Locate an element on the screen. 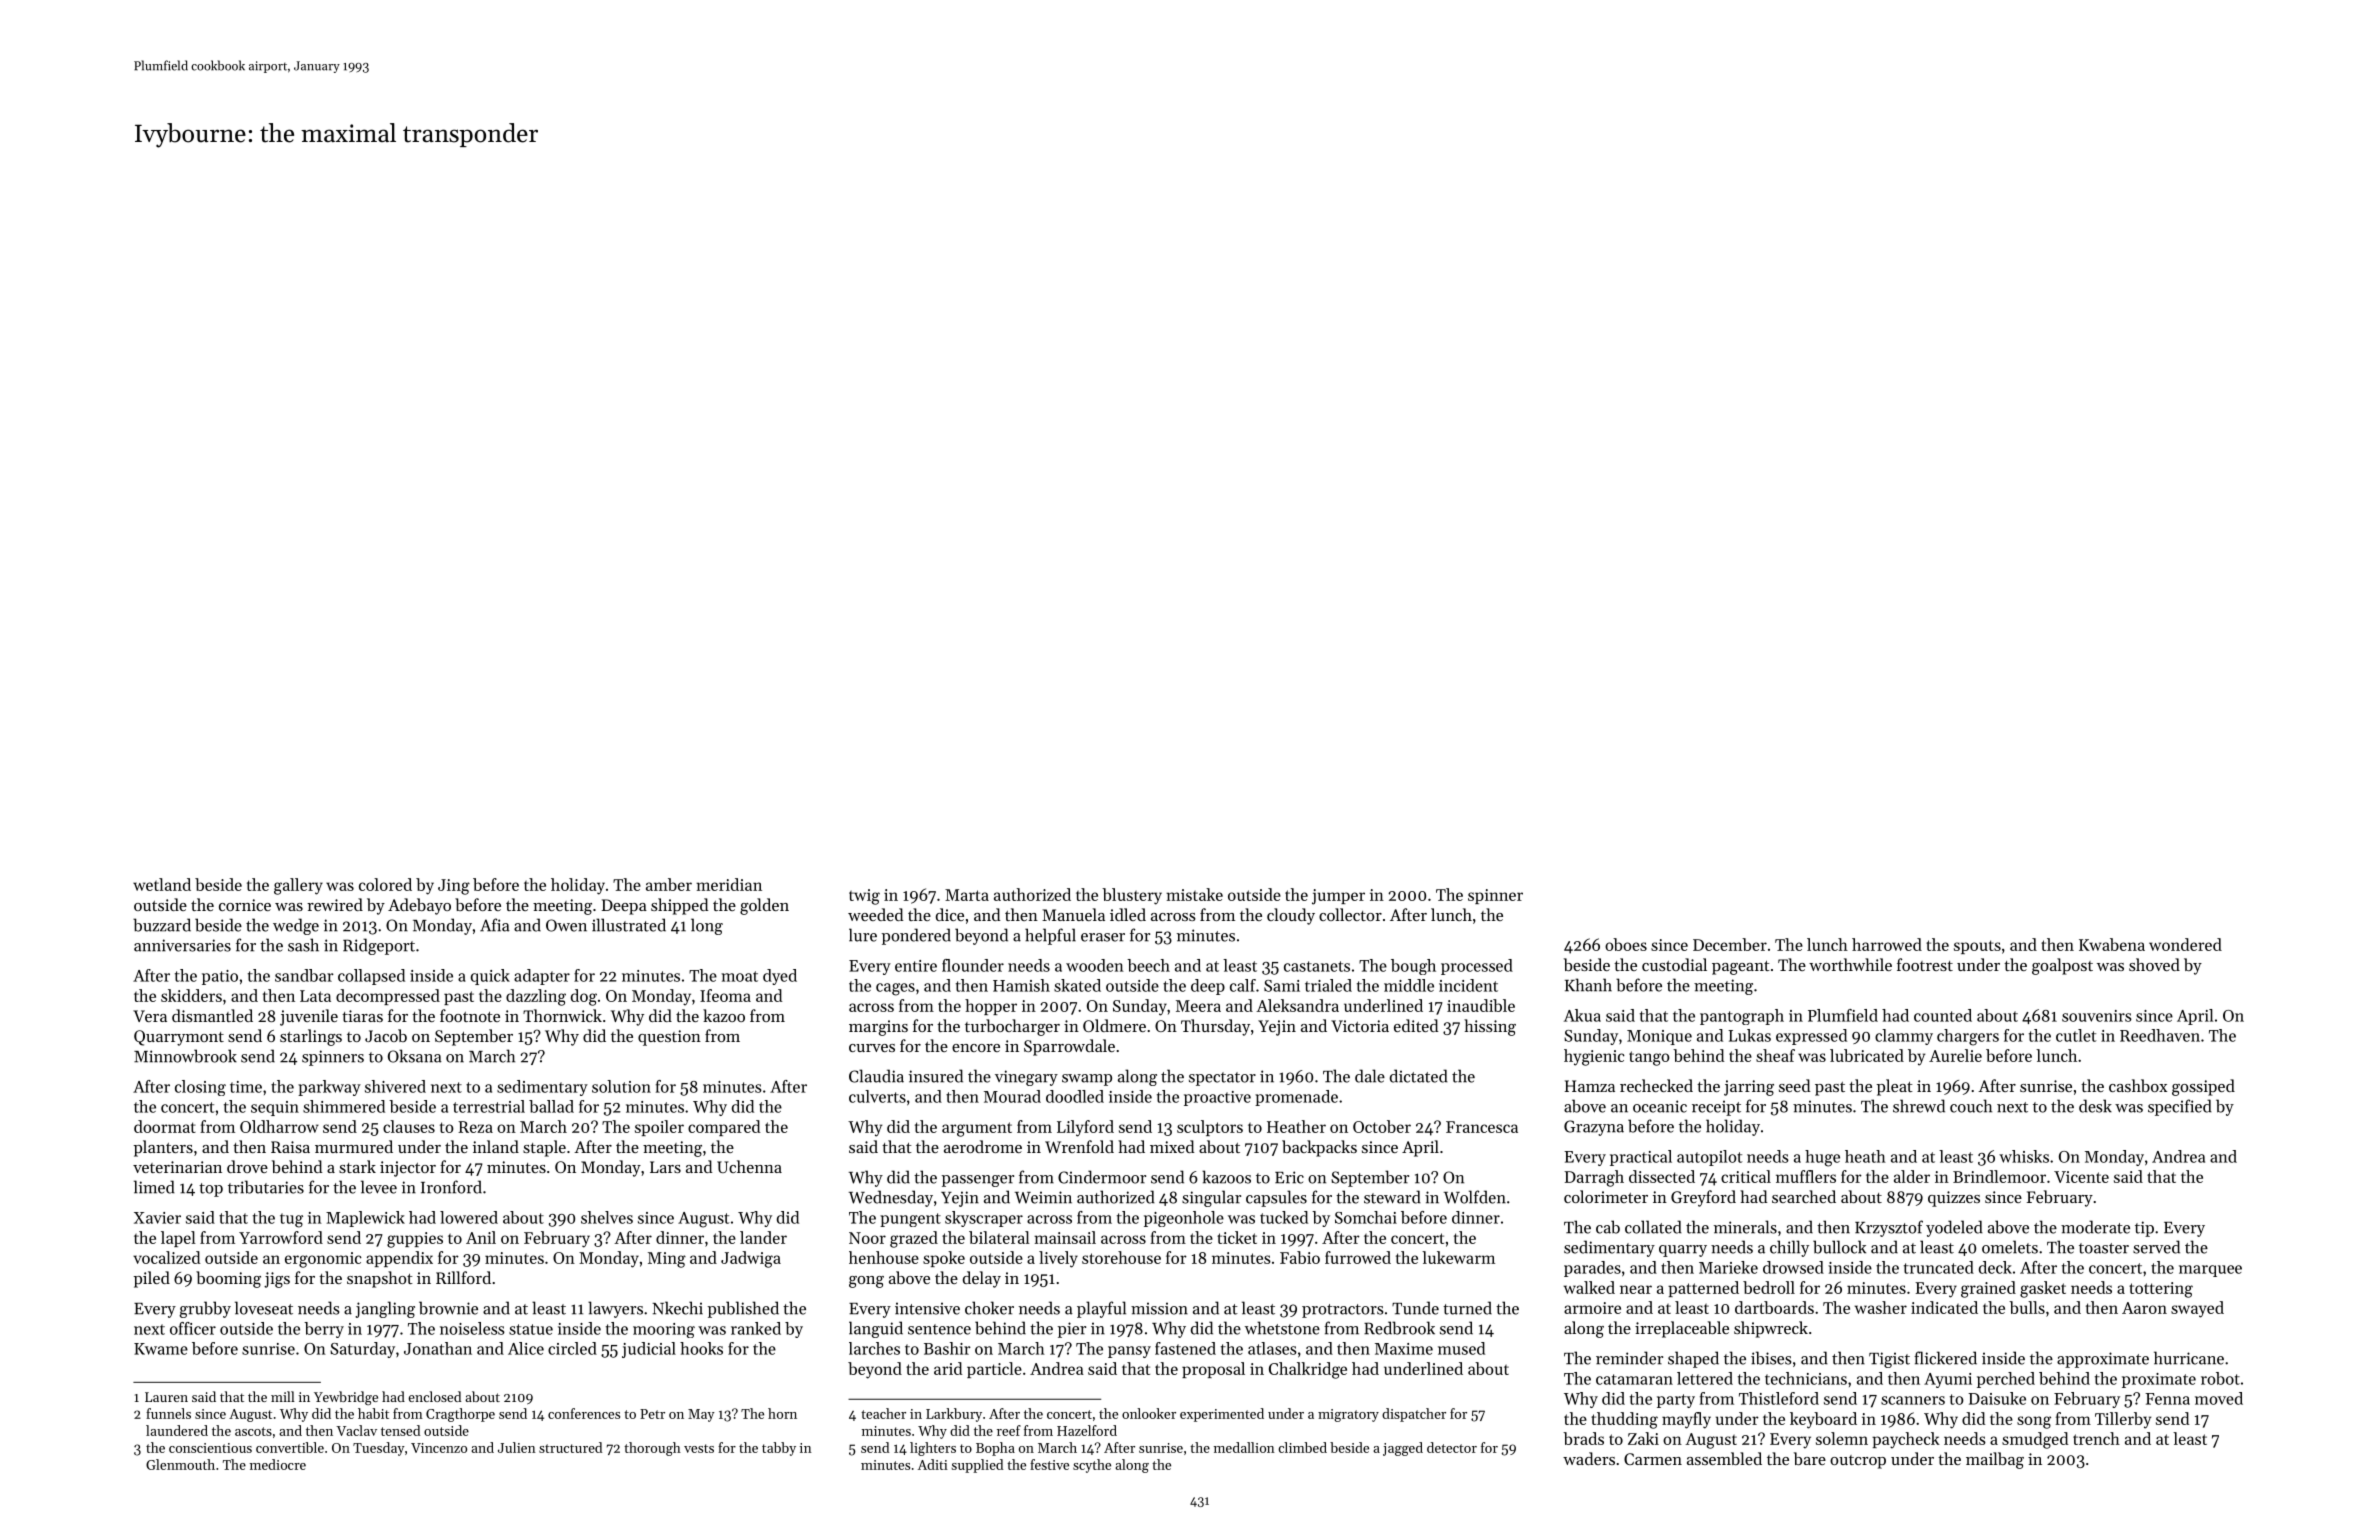 The width and height of the screenshot is (2380, 1540). Manuela is located at coordinates (1073, 914).
